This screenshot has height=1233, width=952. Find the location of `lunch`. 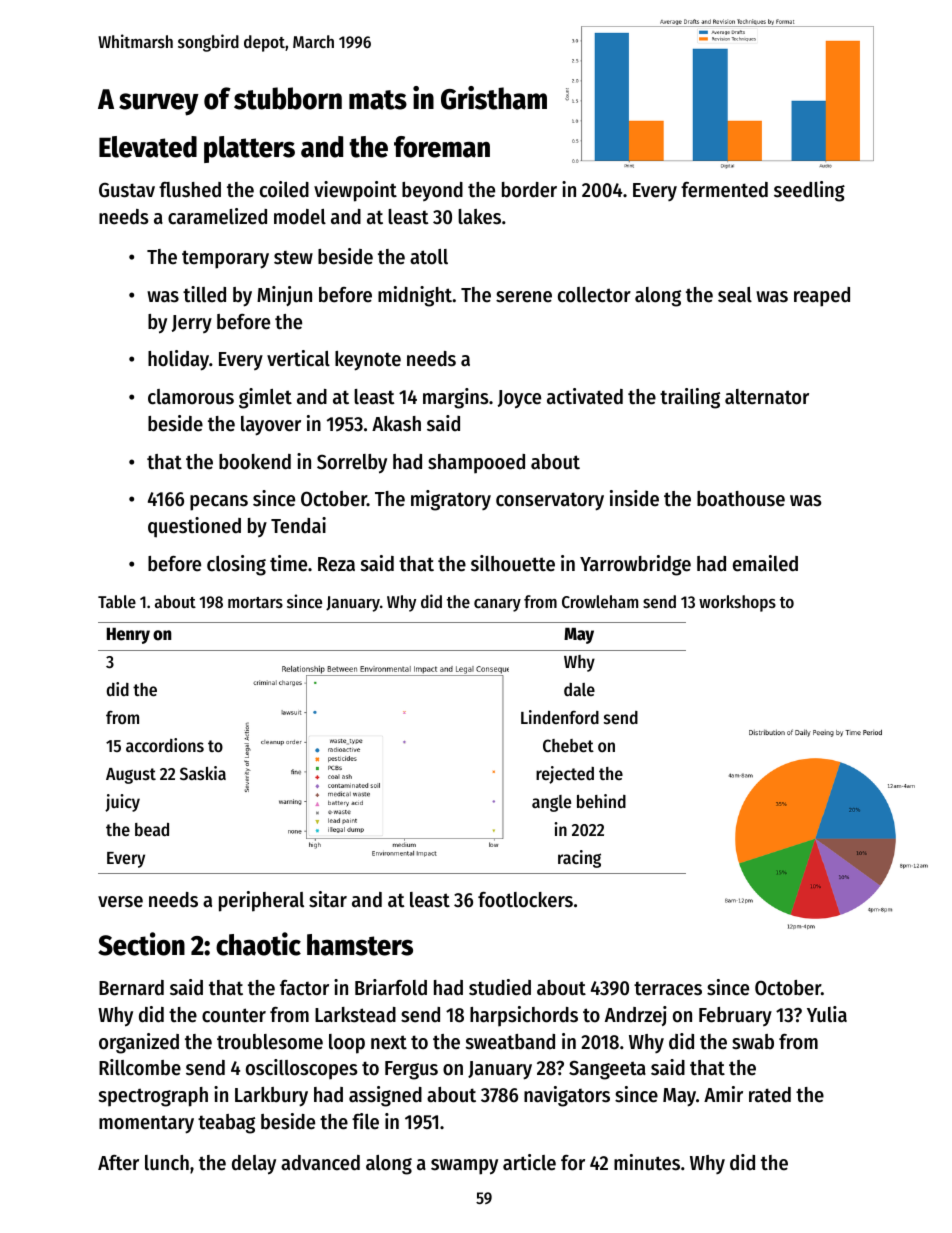

lunch is located at coordinates (167, 1163).
